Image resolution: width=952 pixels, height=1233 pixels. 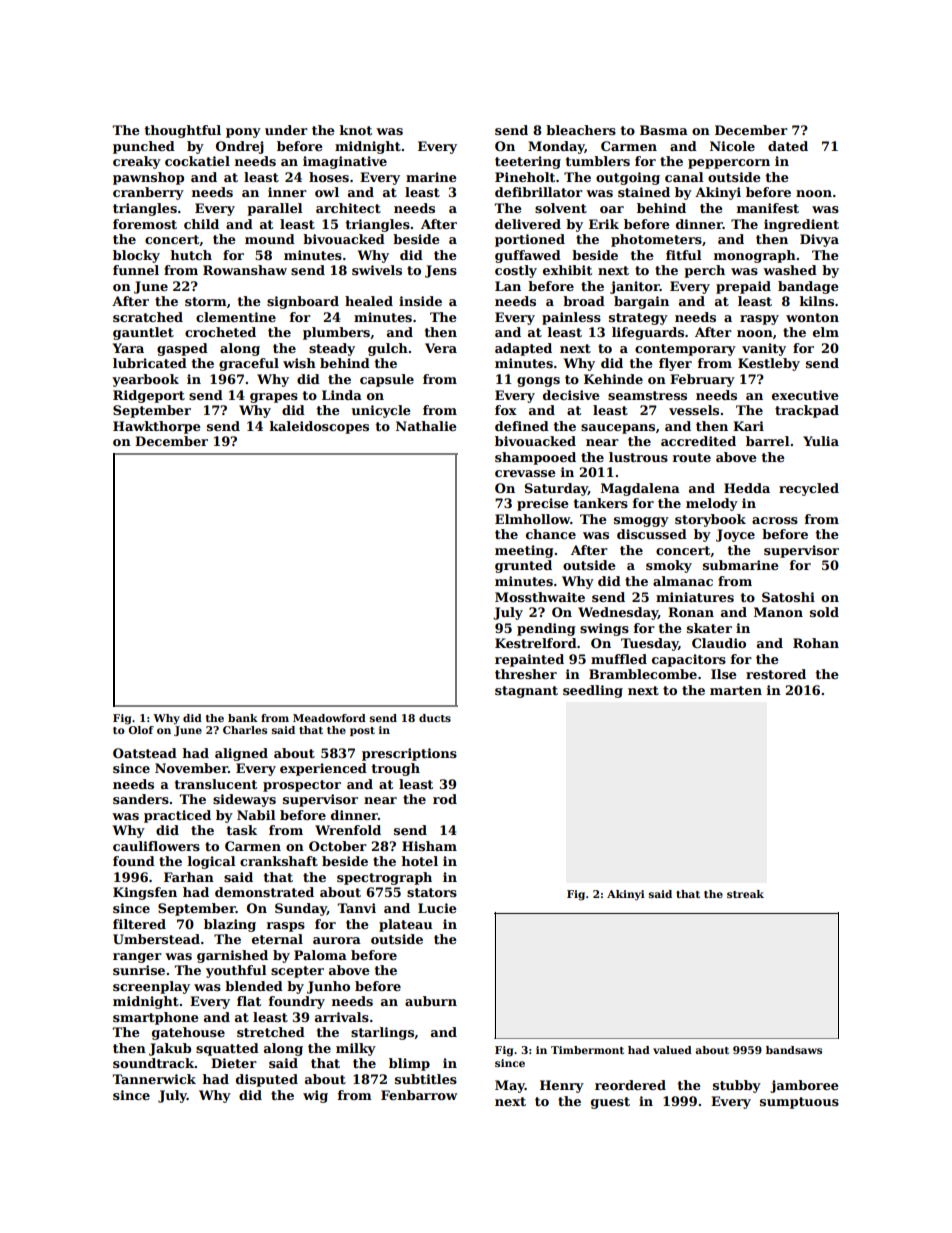 What do you see at coordinates (584, 301) in the screenshot?
I see `broad` at bounding box center [584, 301].
